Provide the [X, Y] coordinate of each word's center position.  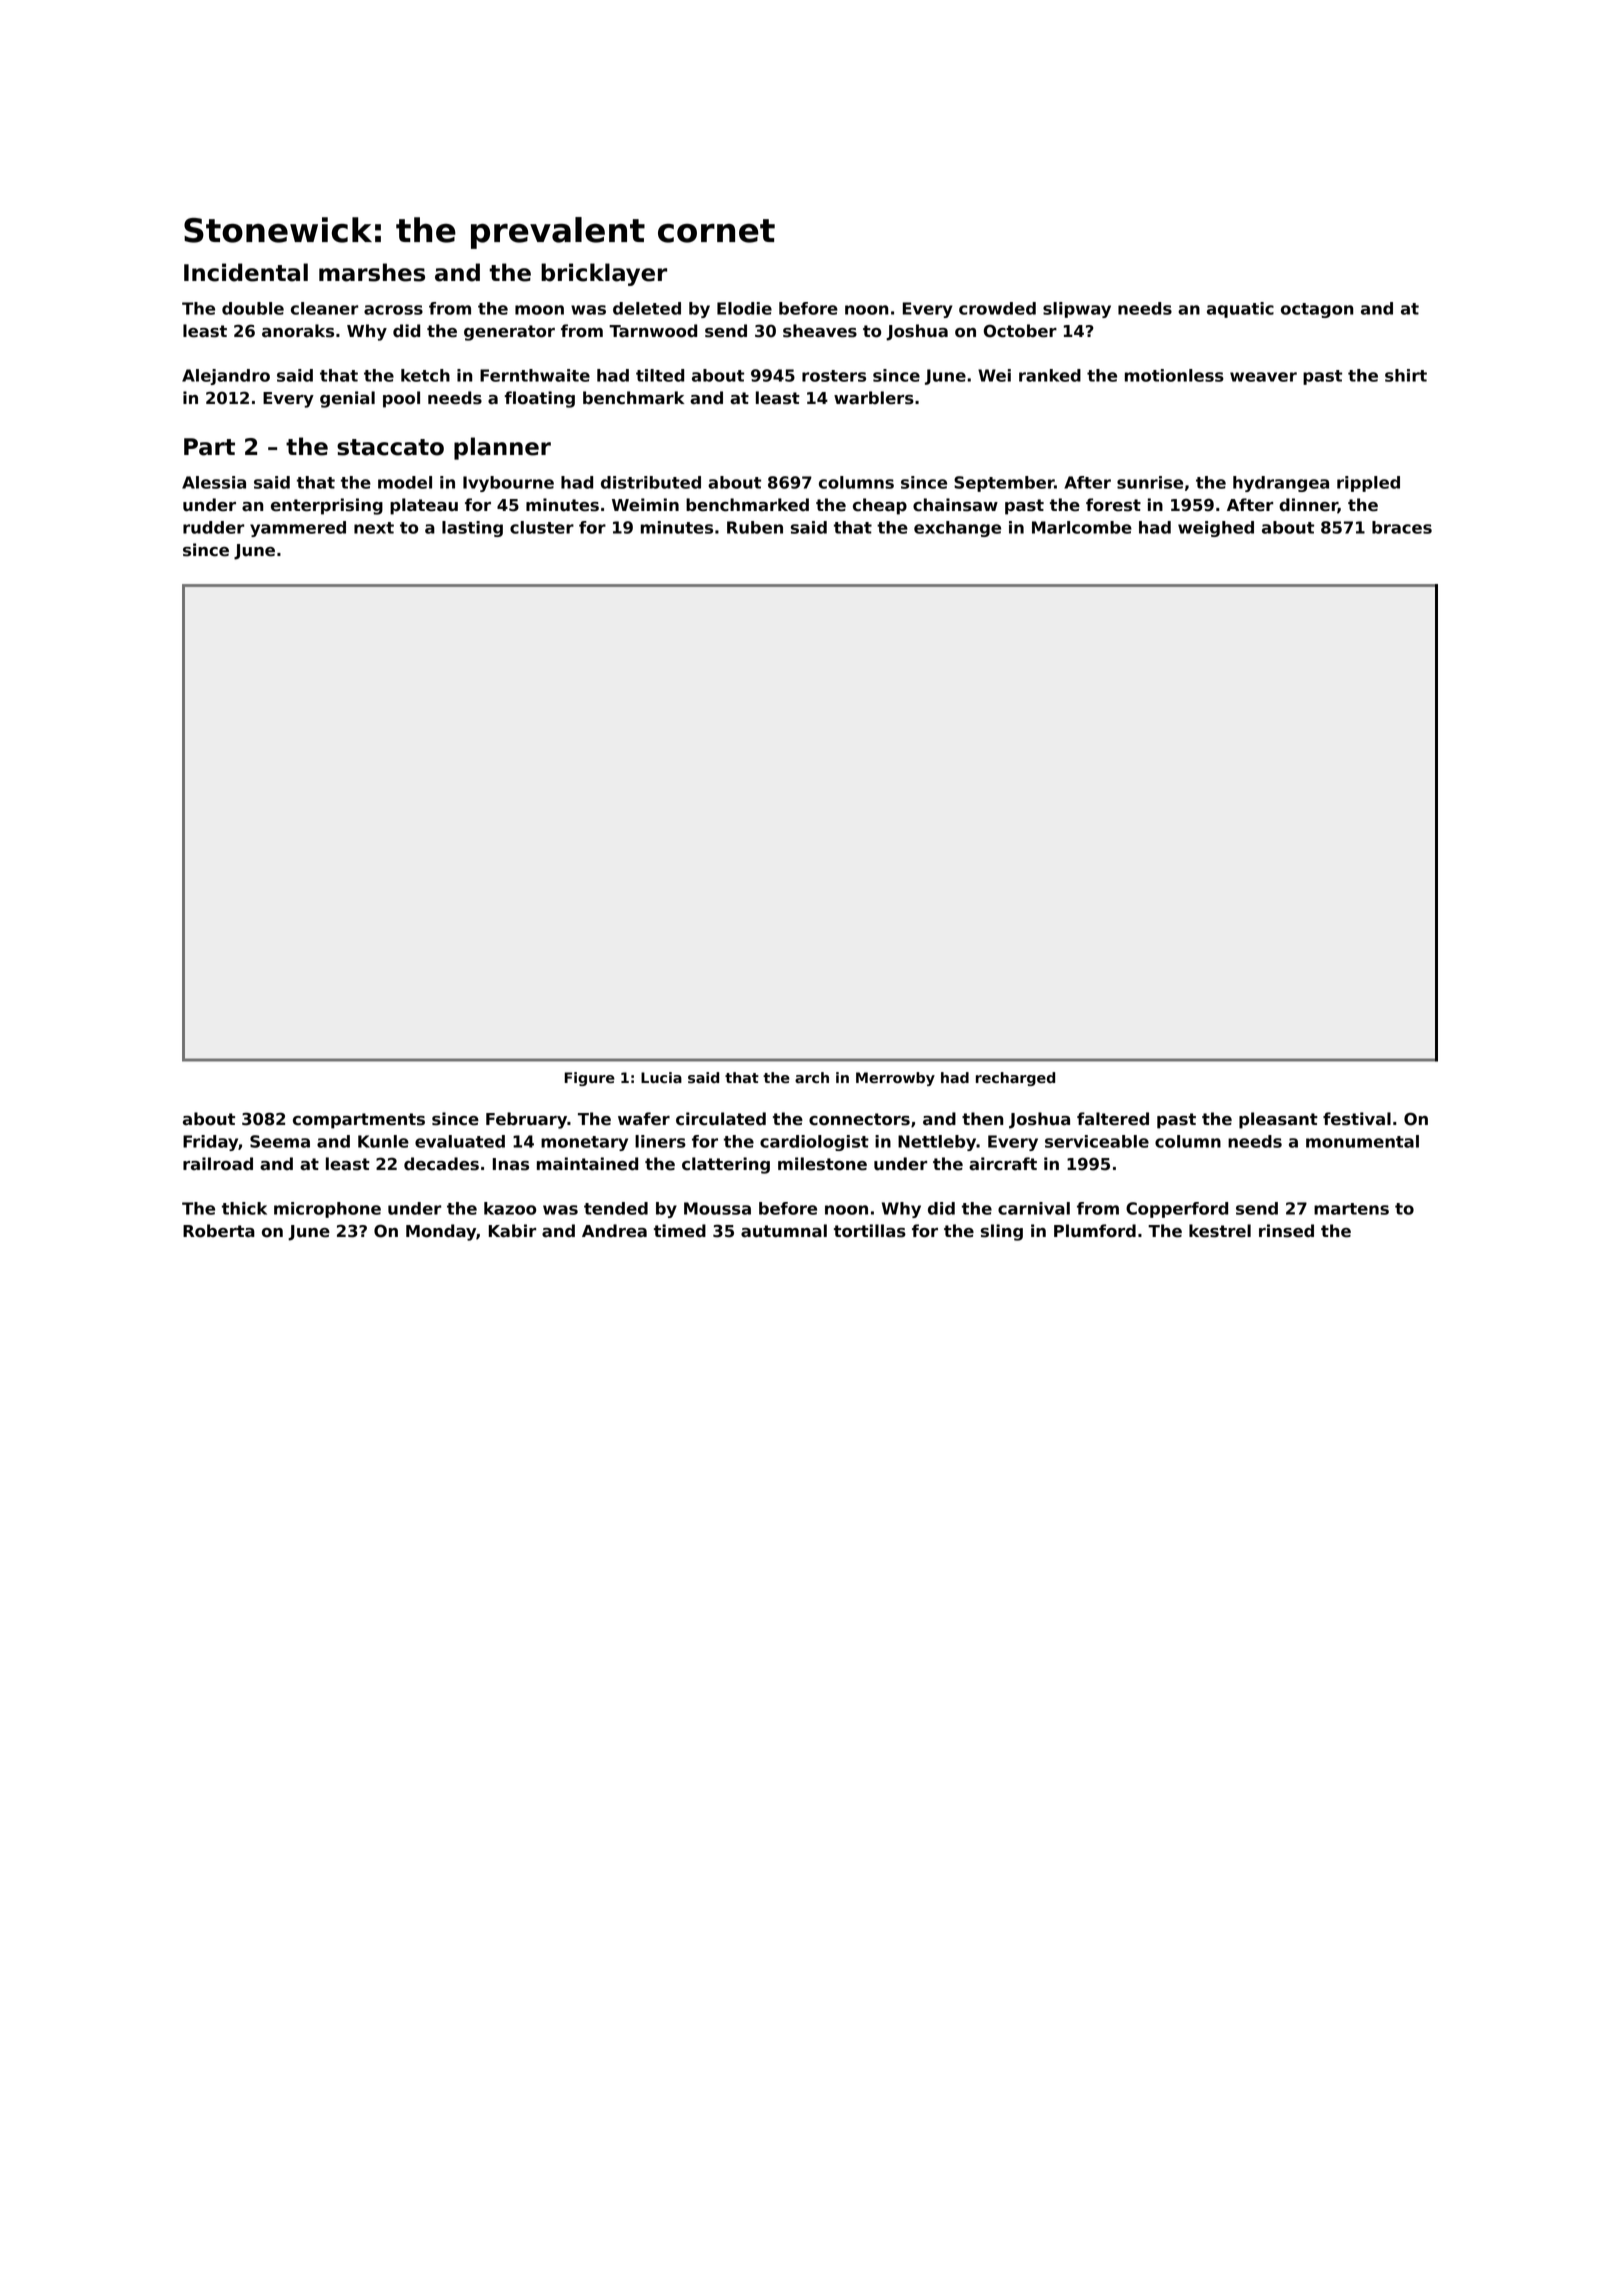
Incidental [246, 272]
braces [1402, 527]
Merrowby [895, 1079]
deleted [647, 308]
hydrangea [1281, 484]
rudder [213, 527]
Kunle [383, 1141]
